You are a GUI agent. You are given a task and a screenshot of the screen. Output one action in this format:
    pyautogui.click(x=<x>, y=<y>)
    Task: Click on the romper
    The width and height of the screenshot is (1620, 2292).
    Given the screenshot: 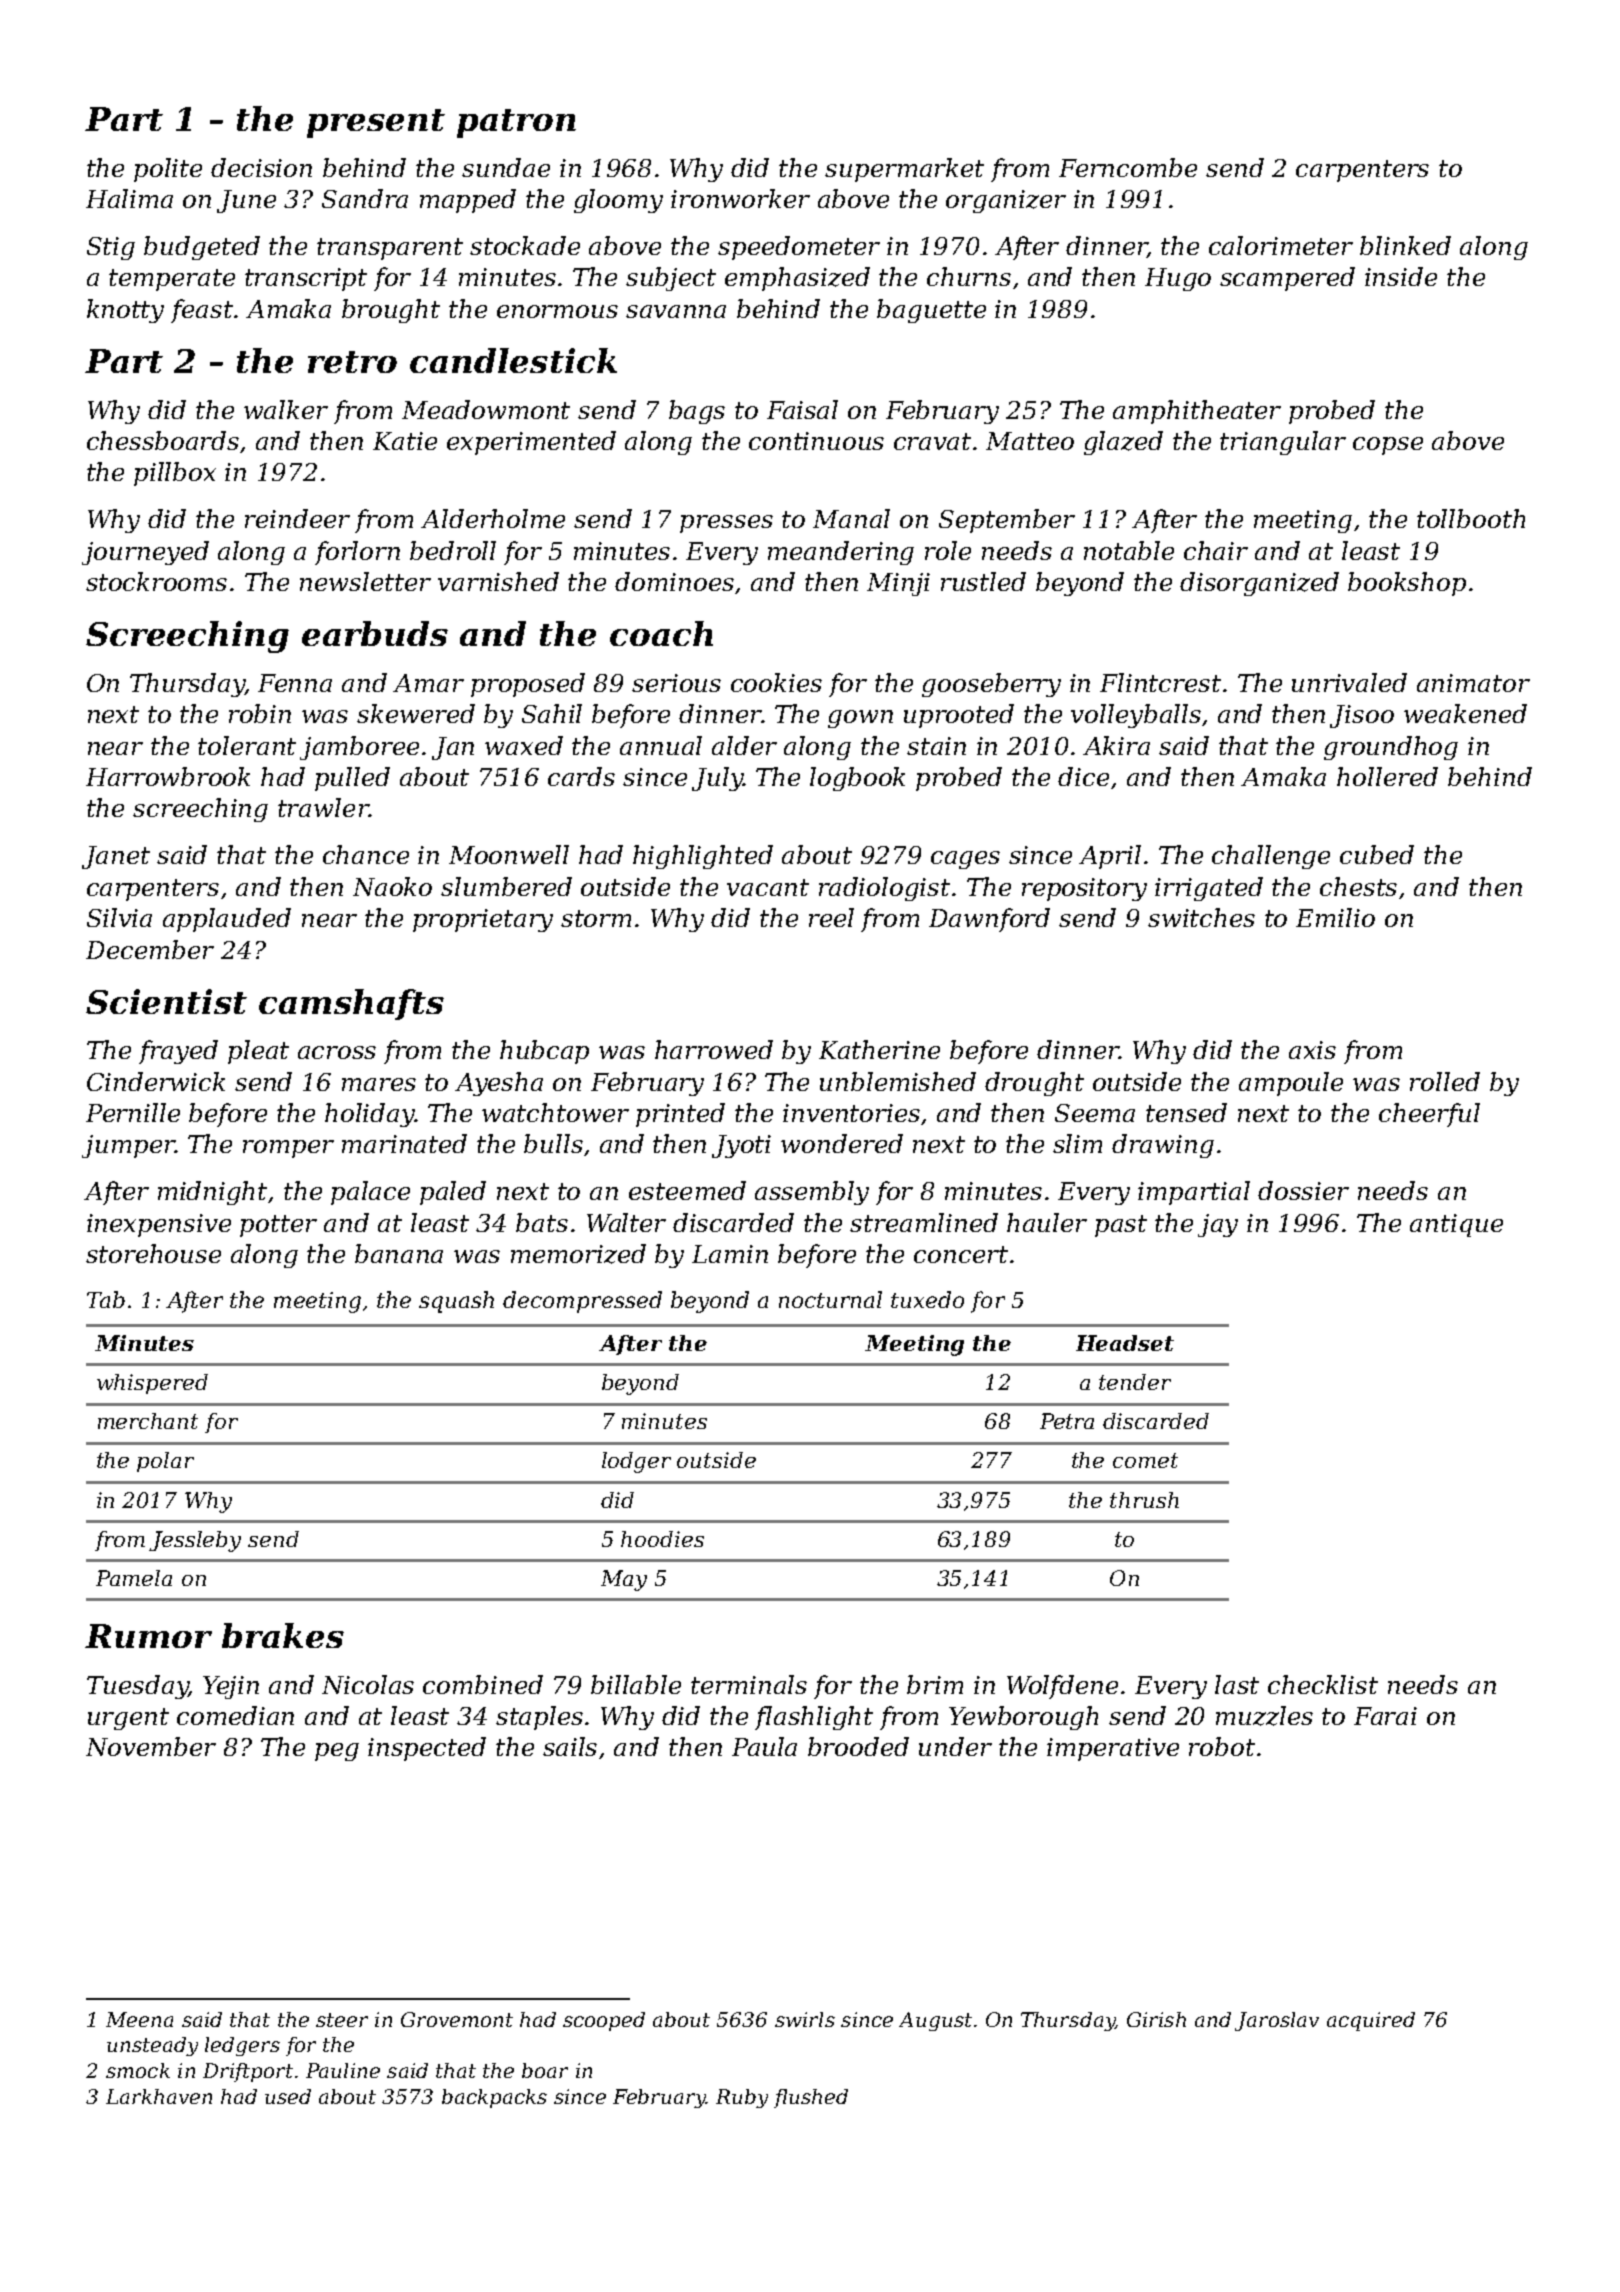 What is the action you would take?
    pyautogui.click(x=288, y=1149)
